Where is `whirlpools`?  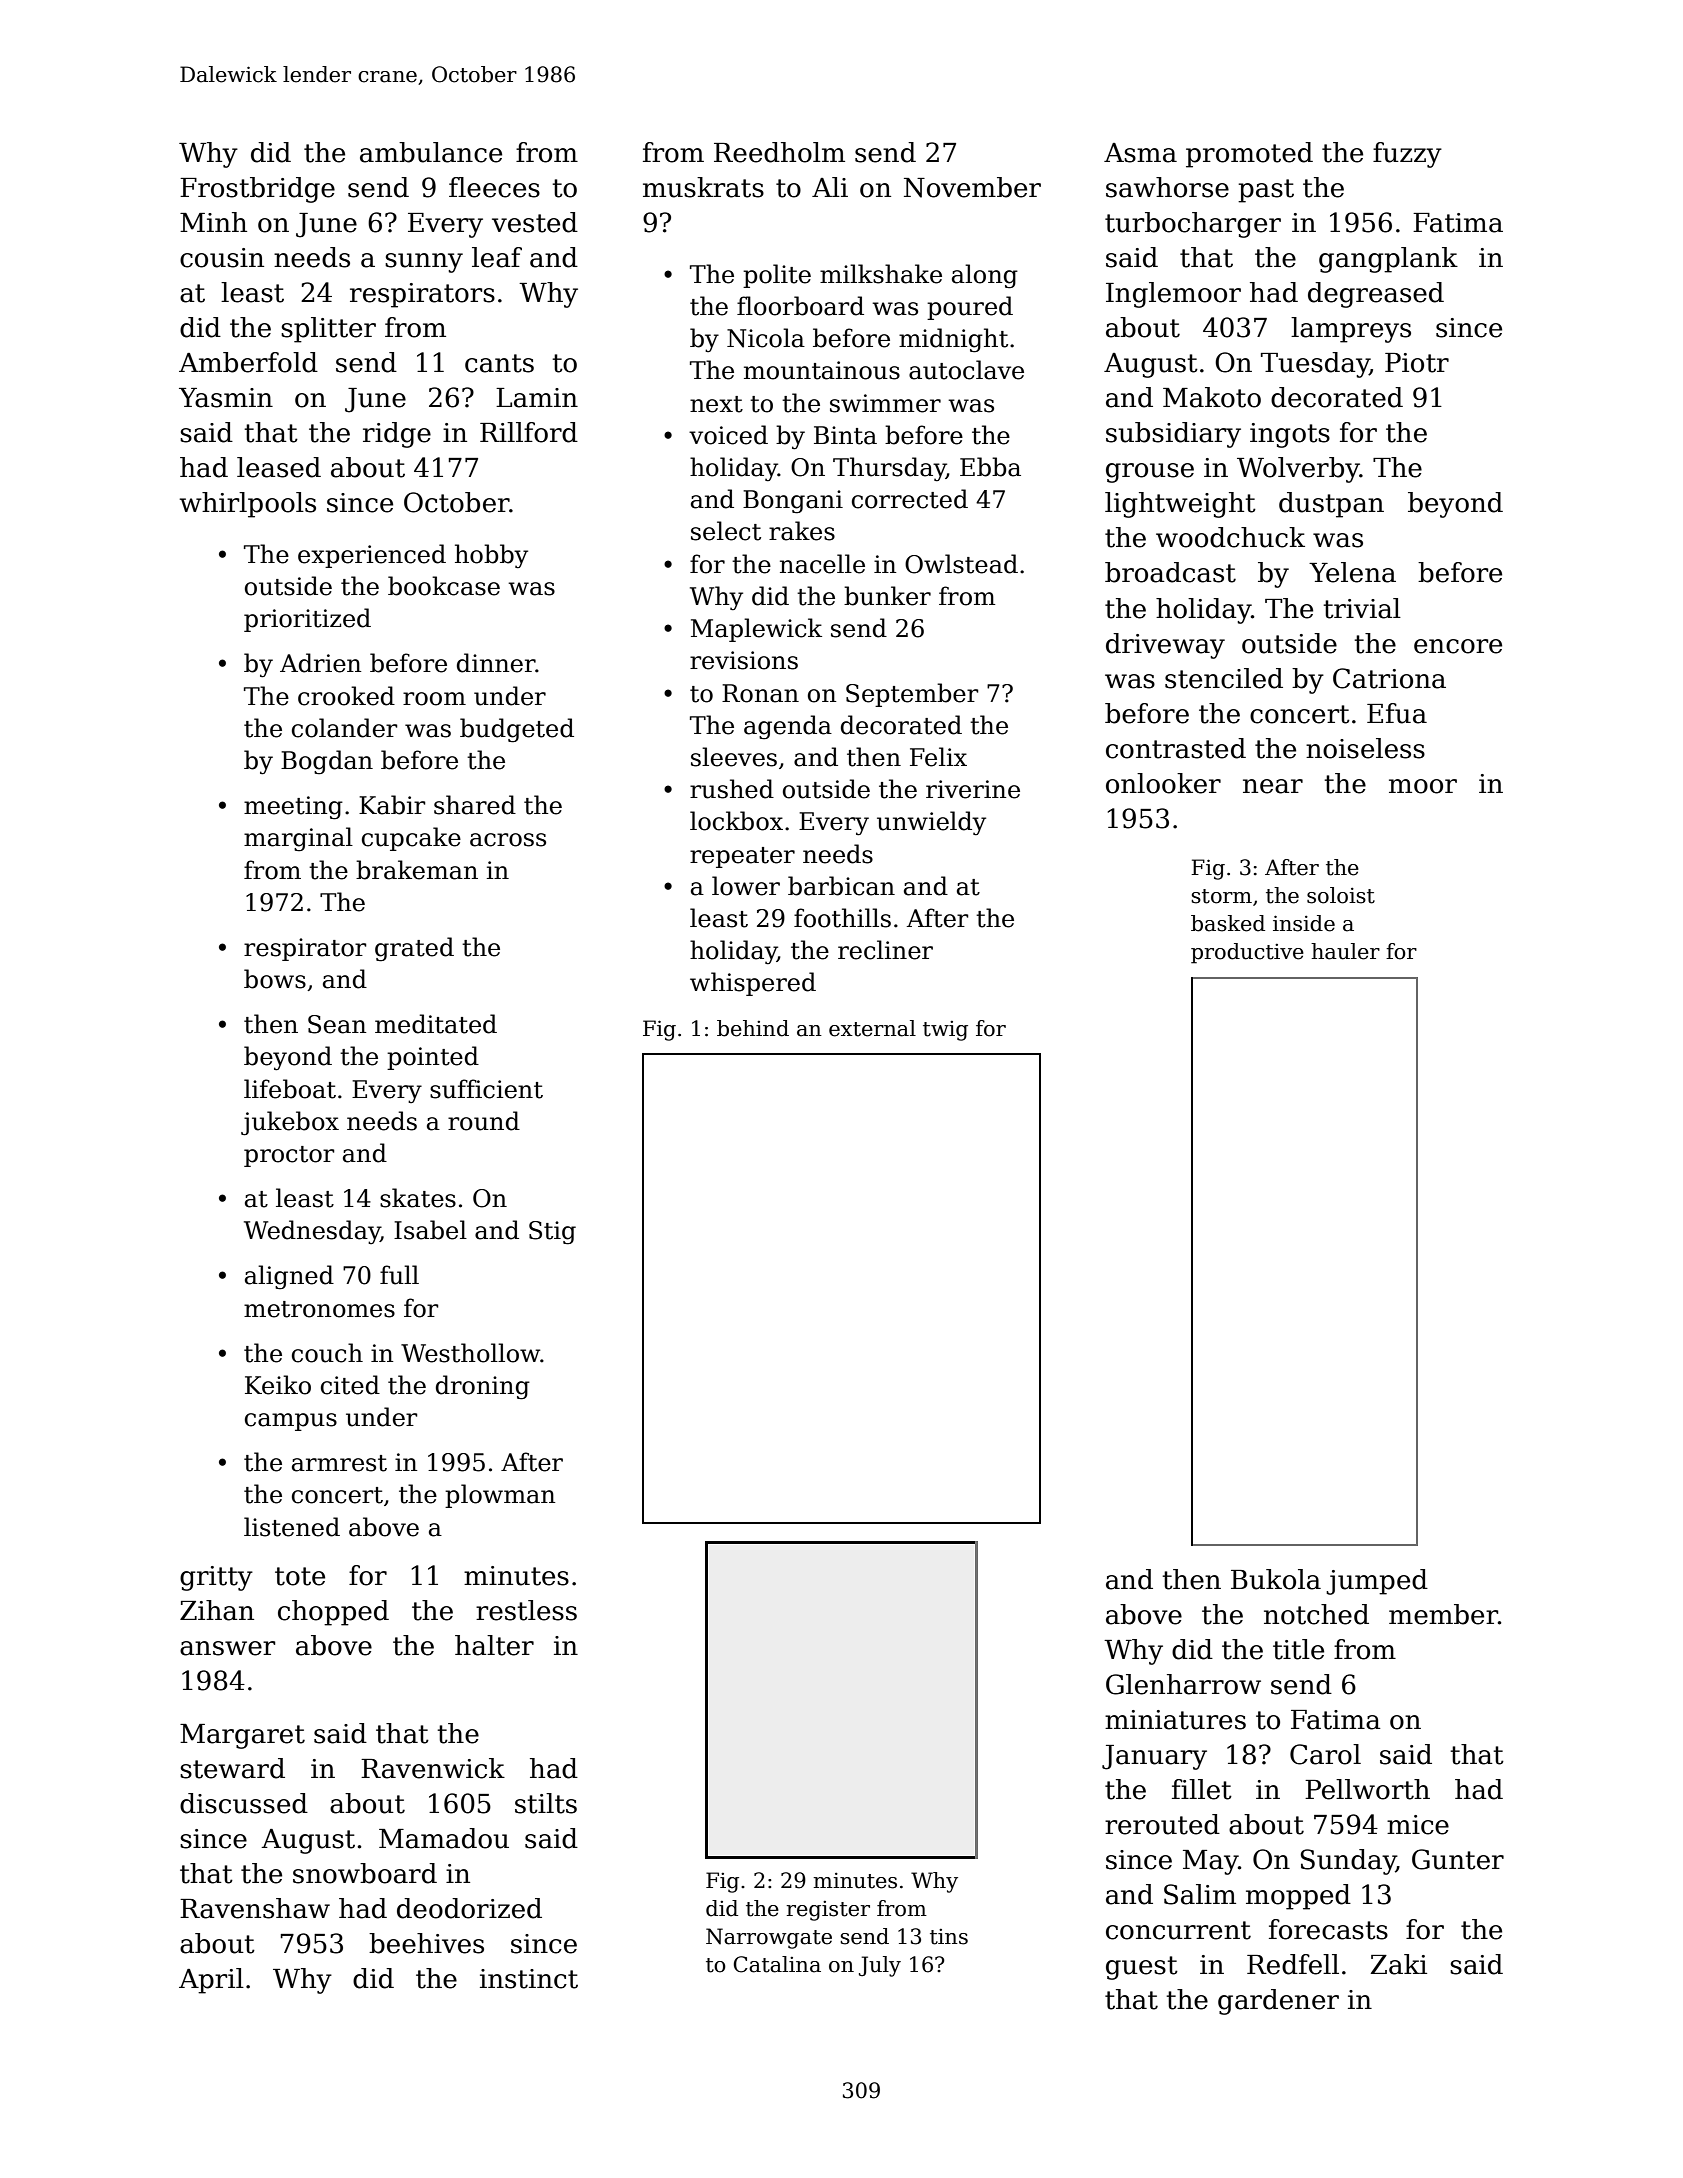 whirlpools is located at coordinates (248, 505).
